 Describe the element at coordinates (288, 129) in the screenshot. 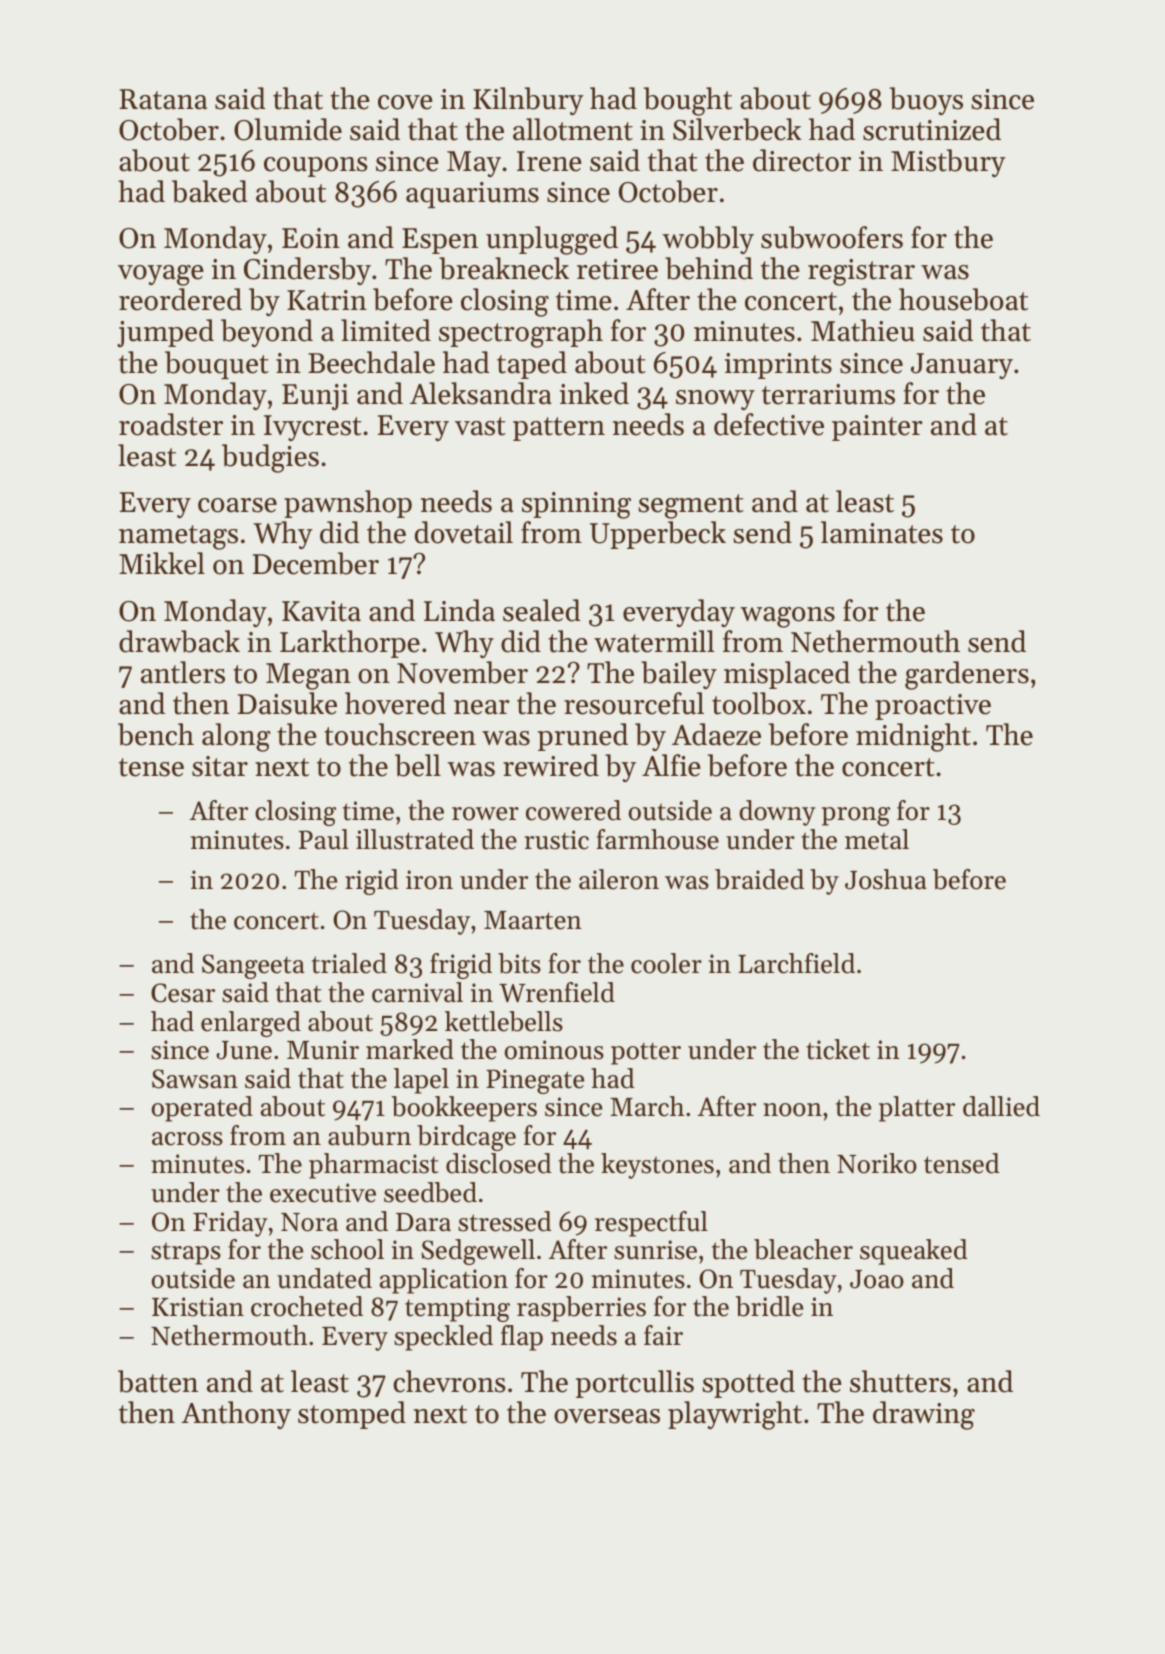

I see `Olumide` at that location.
